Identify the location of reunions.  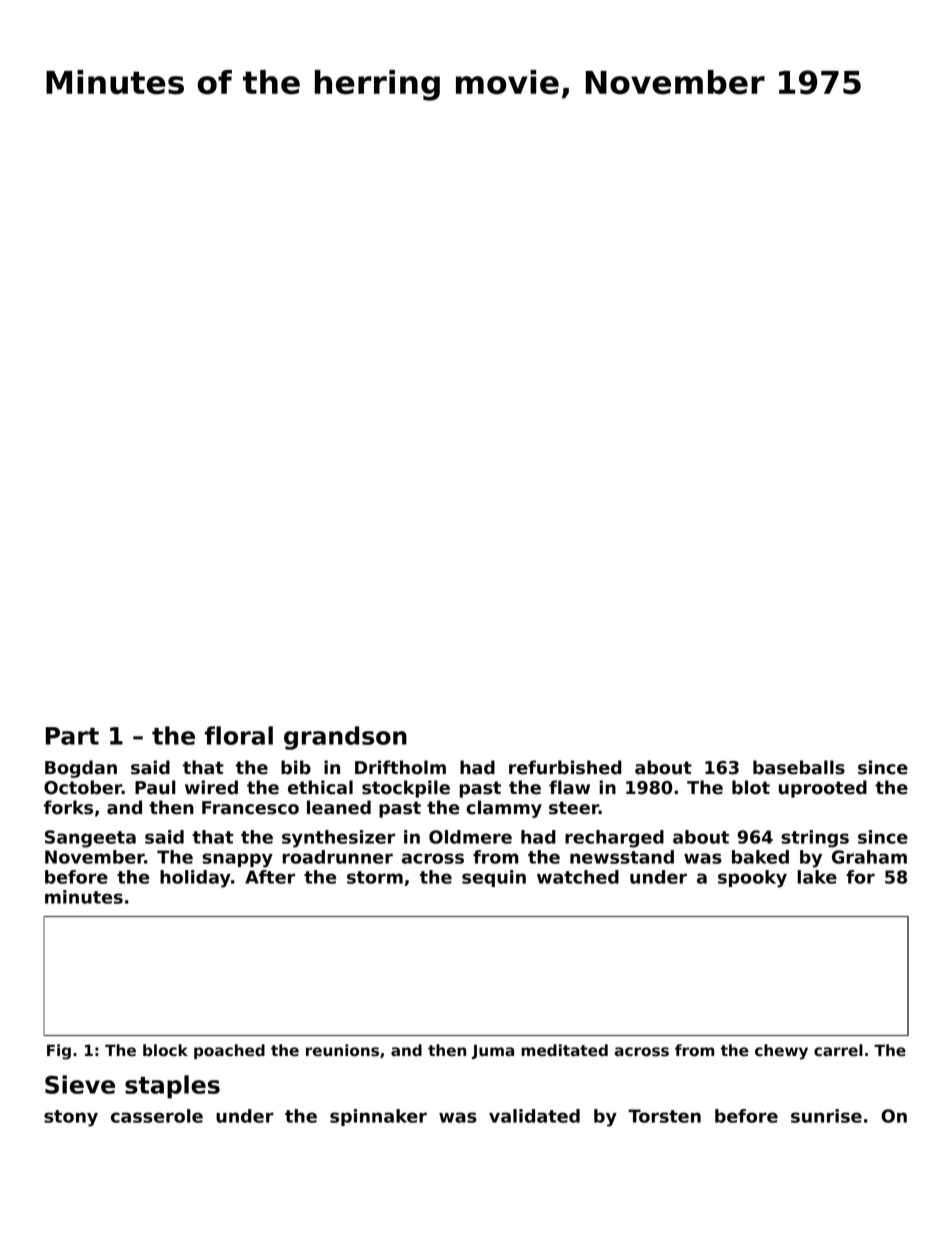
(342, 1050).
